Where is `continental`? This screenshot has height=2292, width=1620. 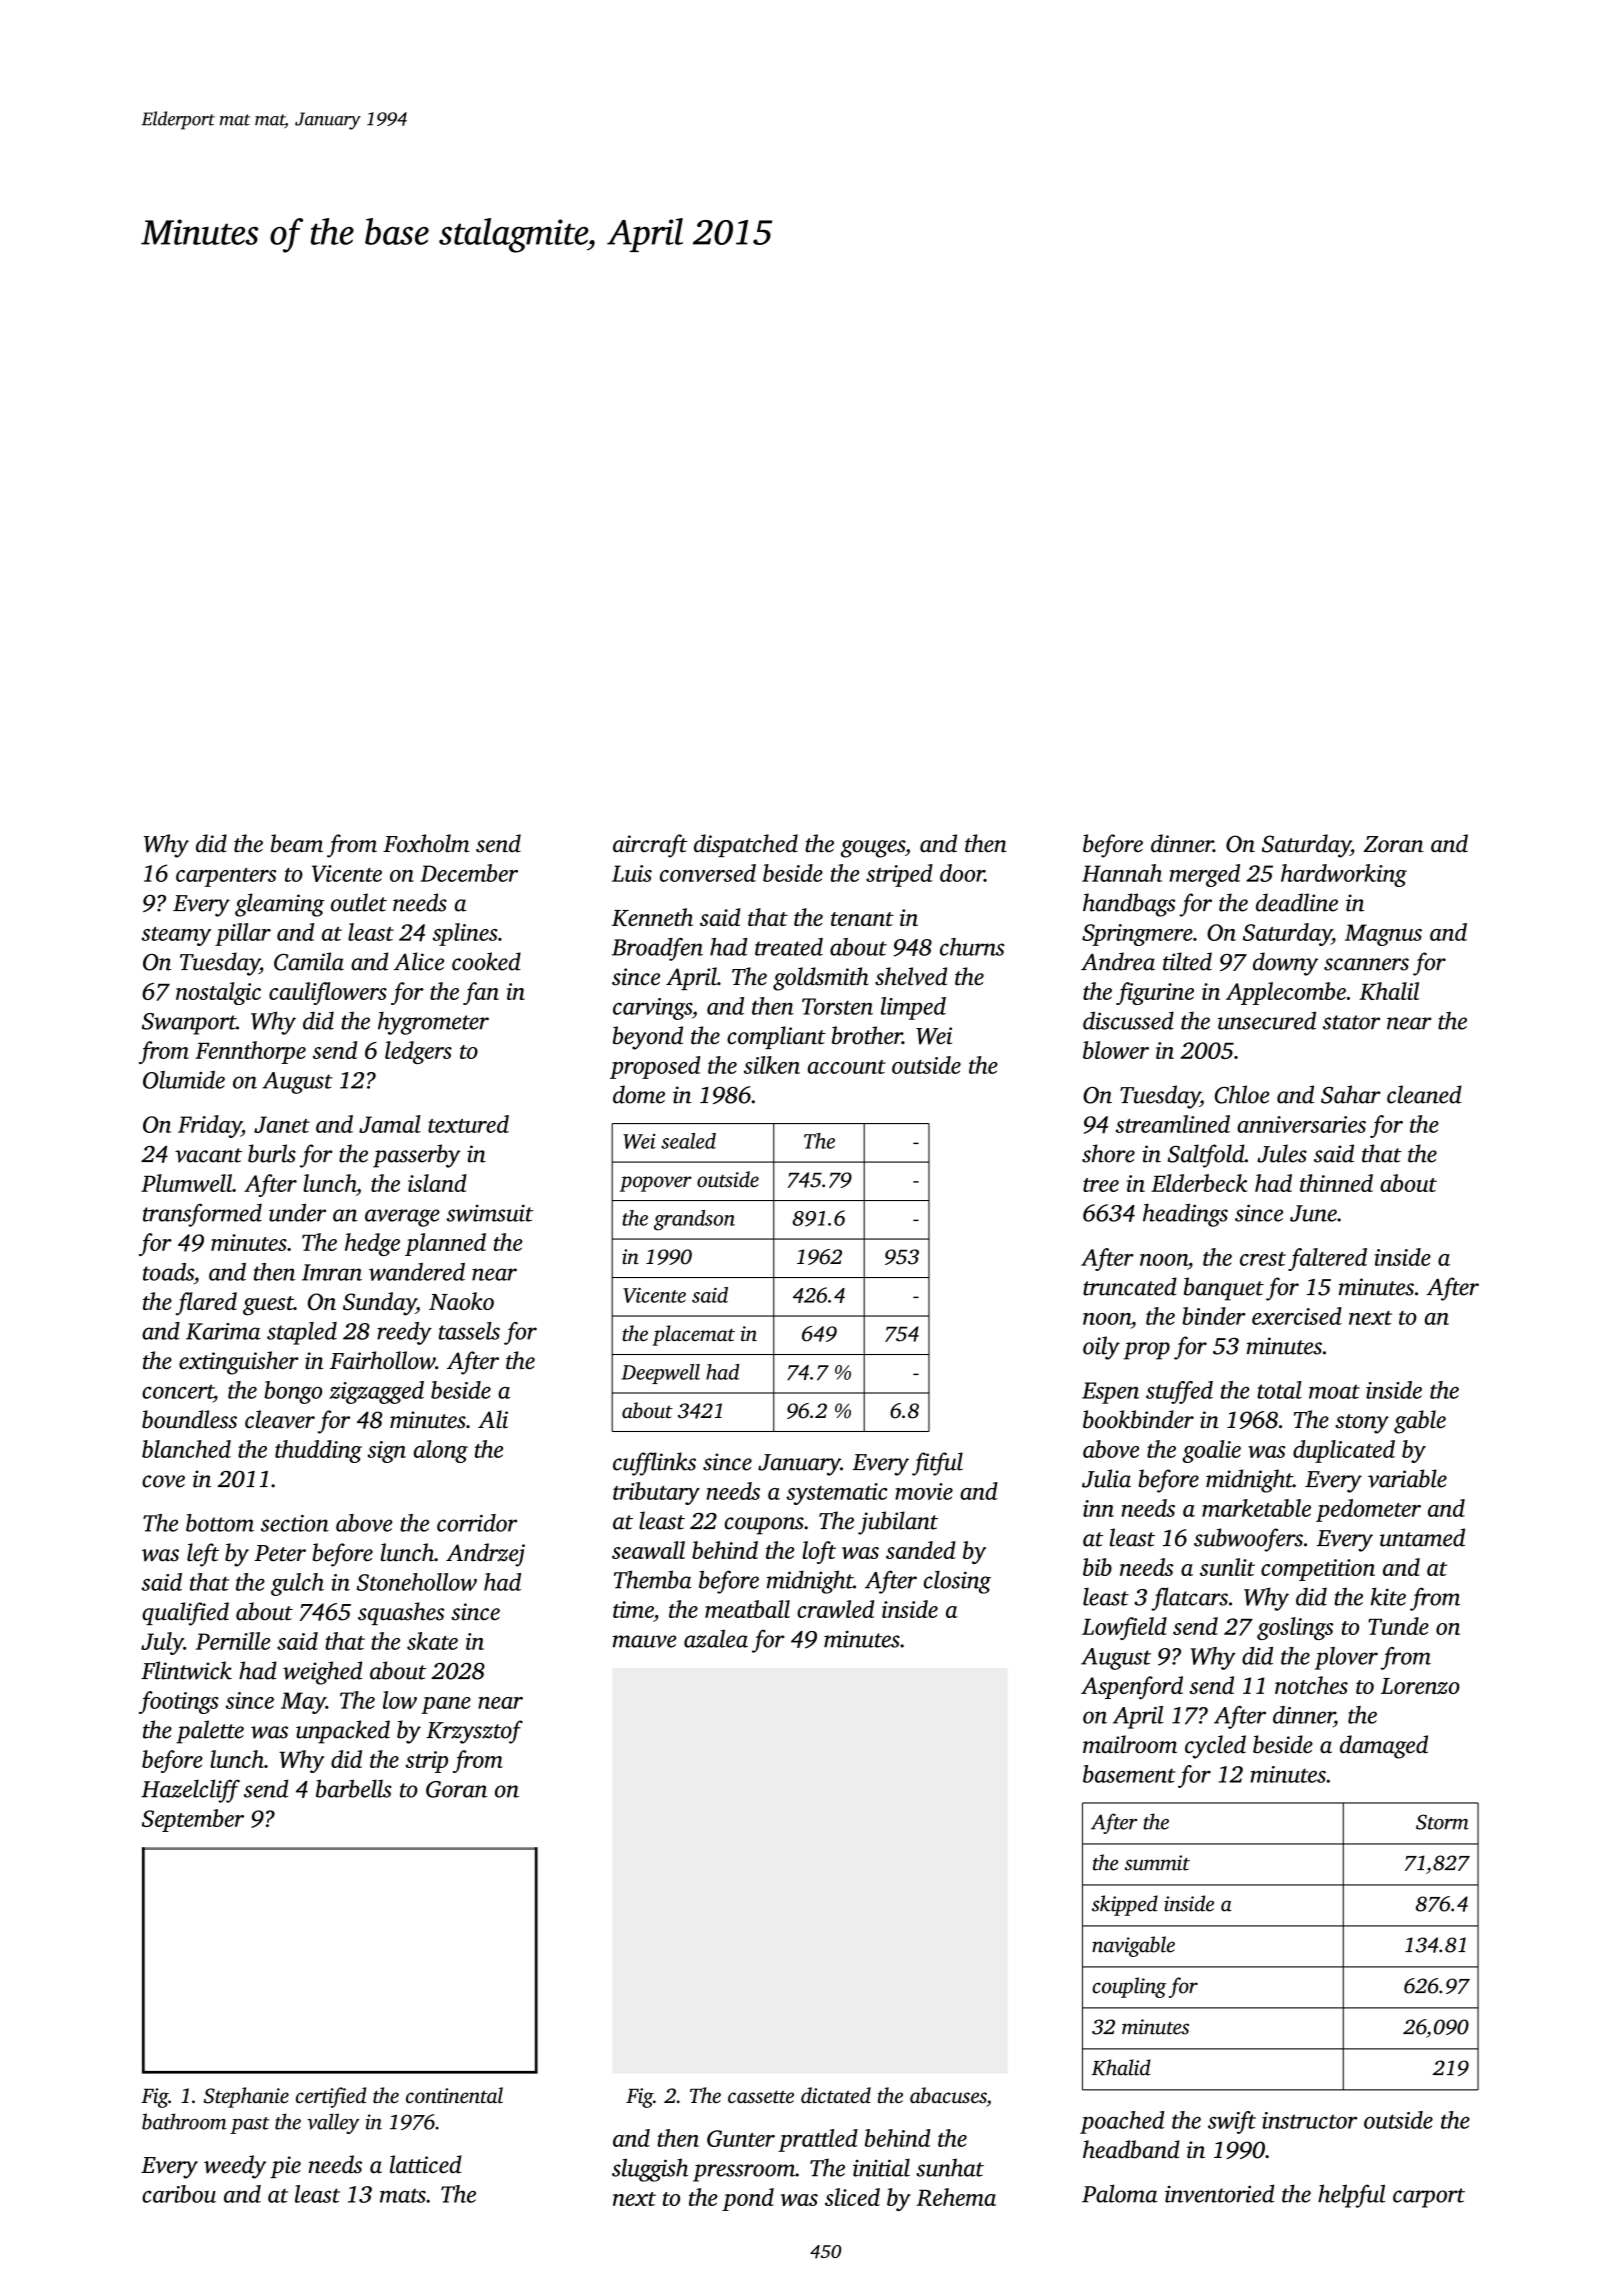
continental is located at coordinates (454, 2095).
